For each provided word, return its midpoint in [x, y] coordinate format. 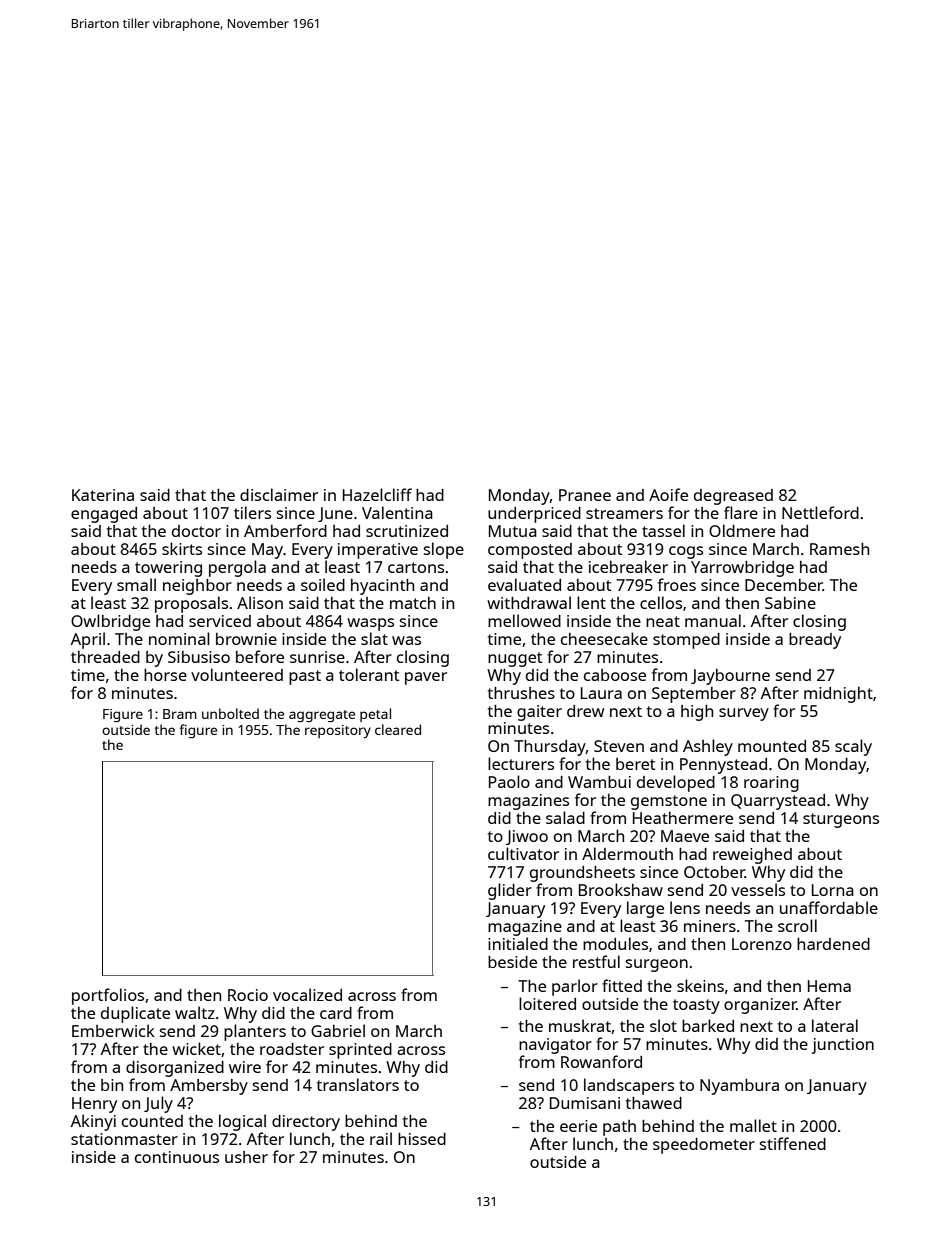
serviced [220, 621]
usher [246, 1157]
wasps [370, 624]
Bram [180, 714]
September [694, 695]
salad [565, 817]
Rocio [248, 995]
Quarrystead [778, 802]
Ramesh [839, 549]
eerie [578, 1126]
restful [596, 961]
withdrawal [529, 602]
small [136, 584]
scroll [797, 925]
